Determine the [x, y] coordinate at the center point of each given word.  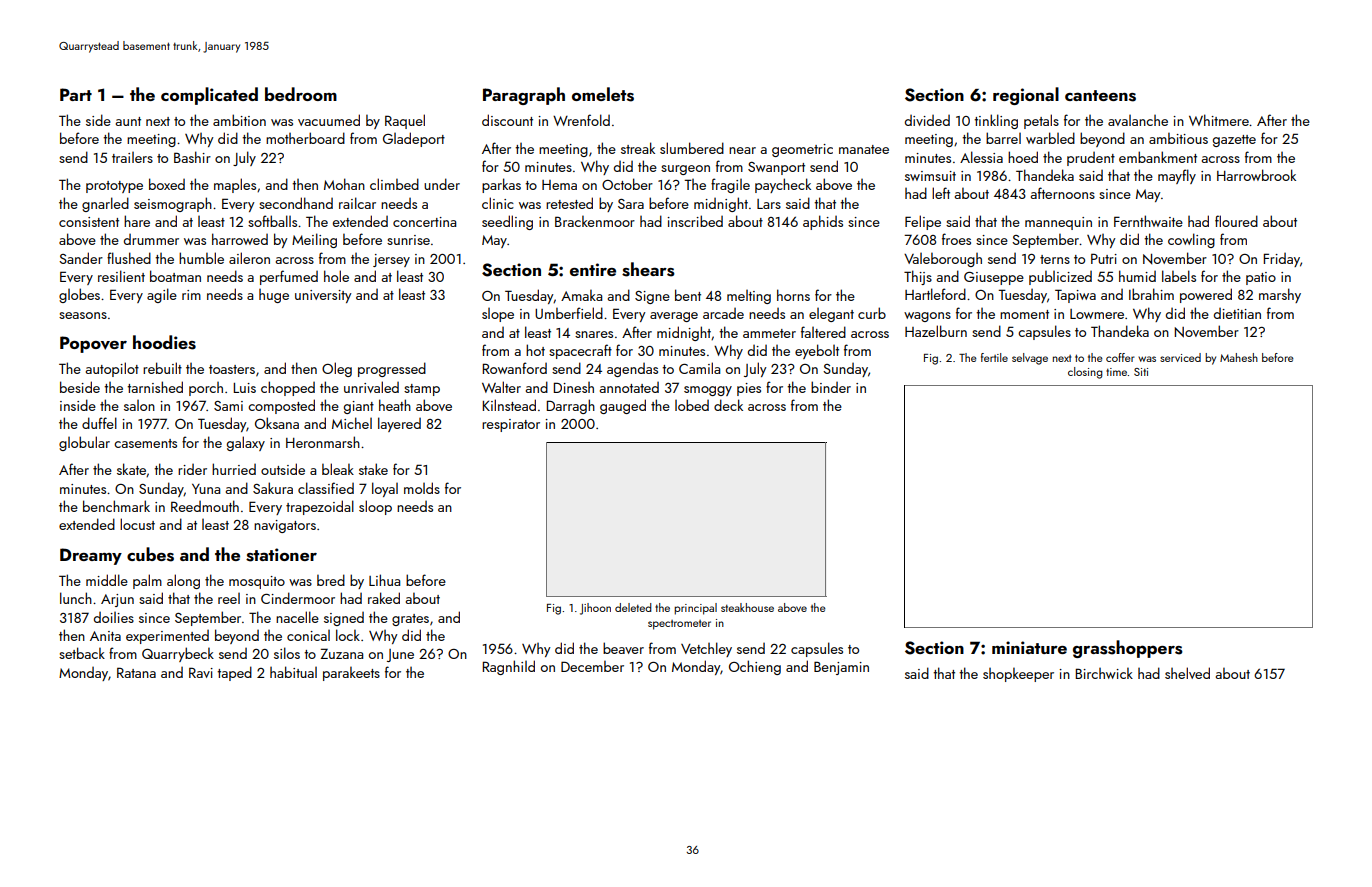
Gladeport [414, 139]
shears [648, 269]
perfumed [289, 277]
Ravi [201, 672]
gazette [1234, 141]
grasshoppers [1128, 649]
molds [422, 488]
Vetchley [706, 649]
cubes [150, 554]
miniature [1029, 647]
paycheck [783, 185]
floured [1236, 221]
